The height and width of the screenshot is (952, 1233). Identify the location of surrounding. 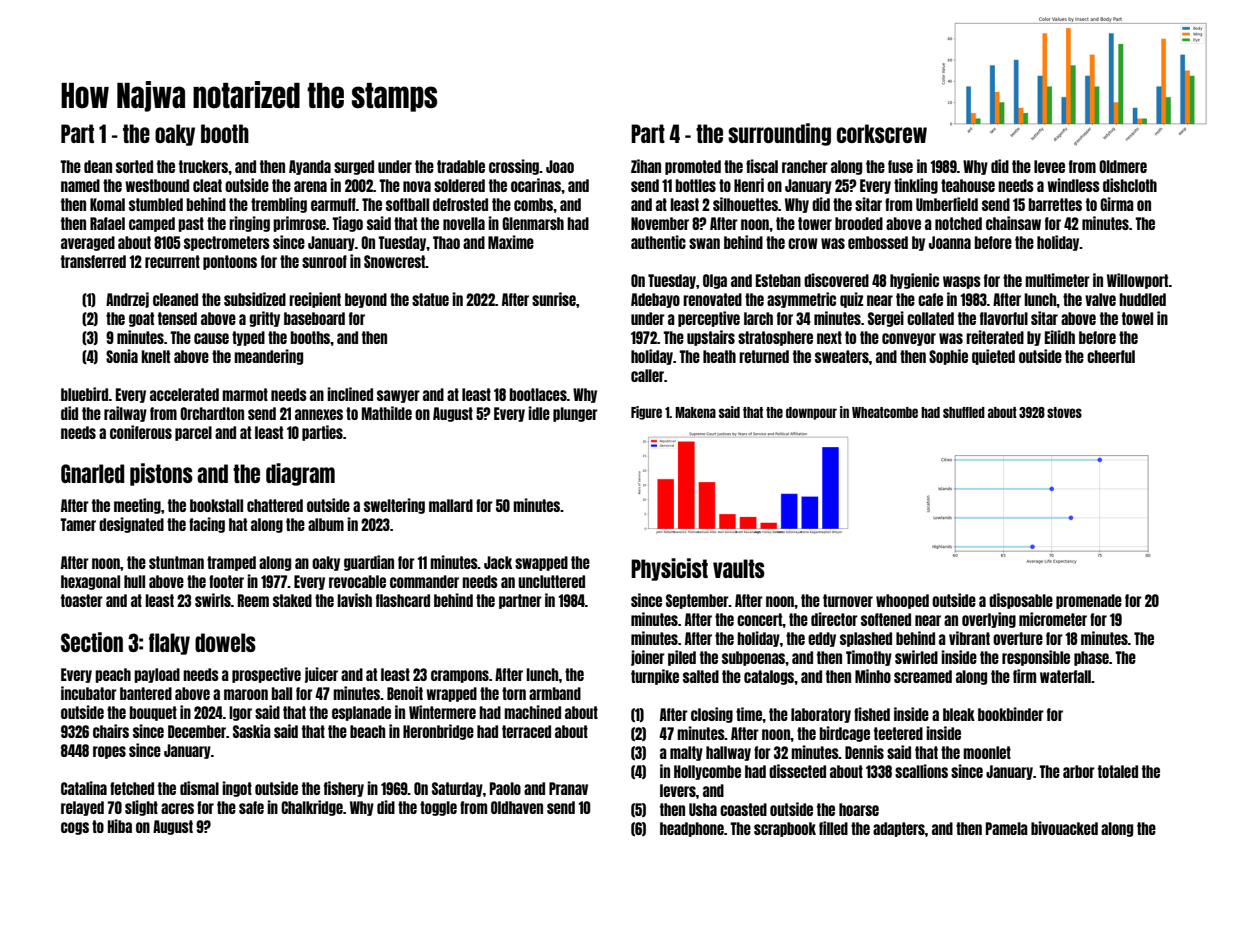
(779, 134).
